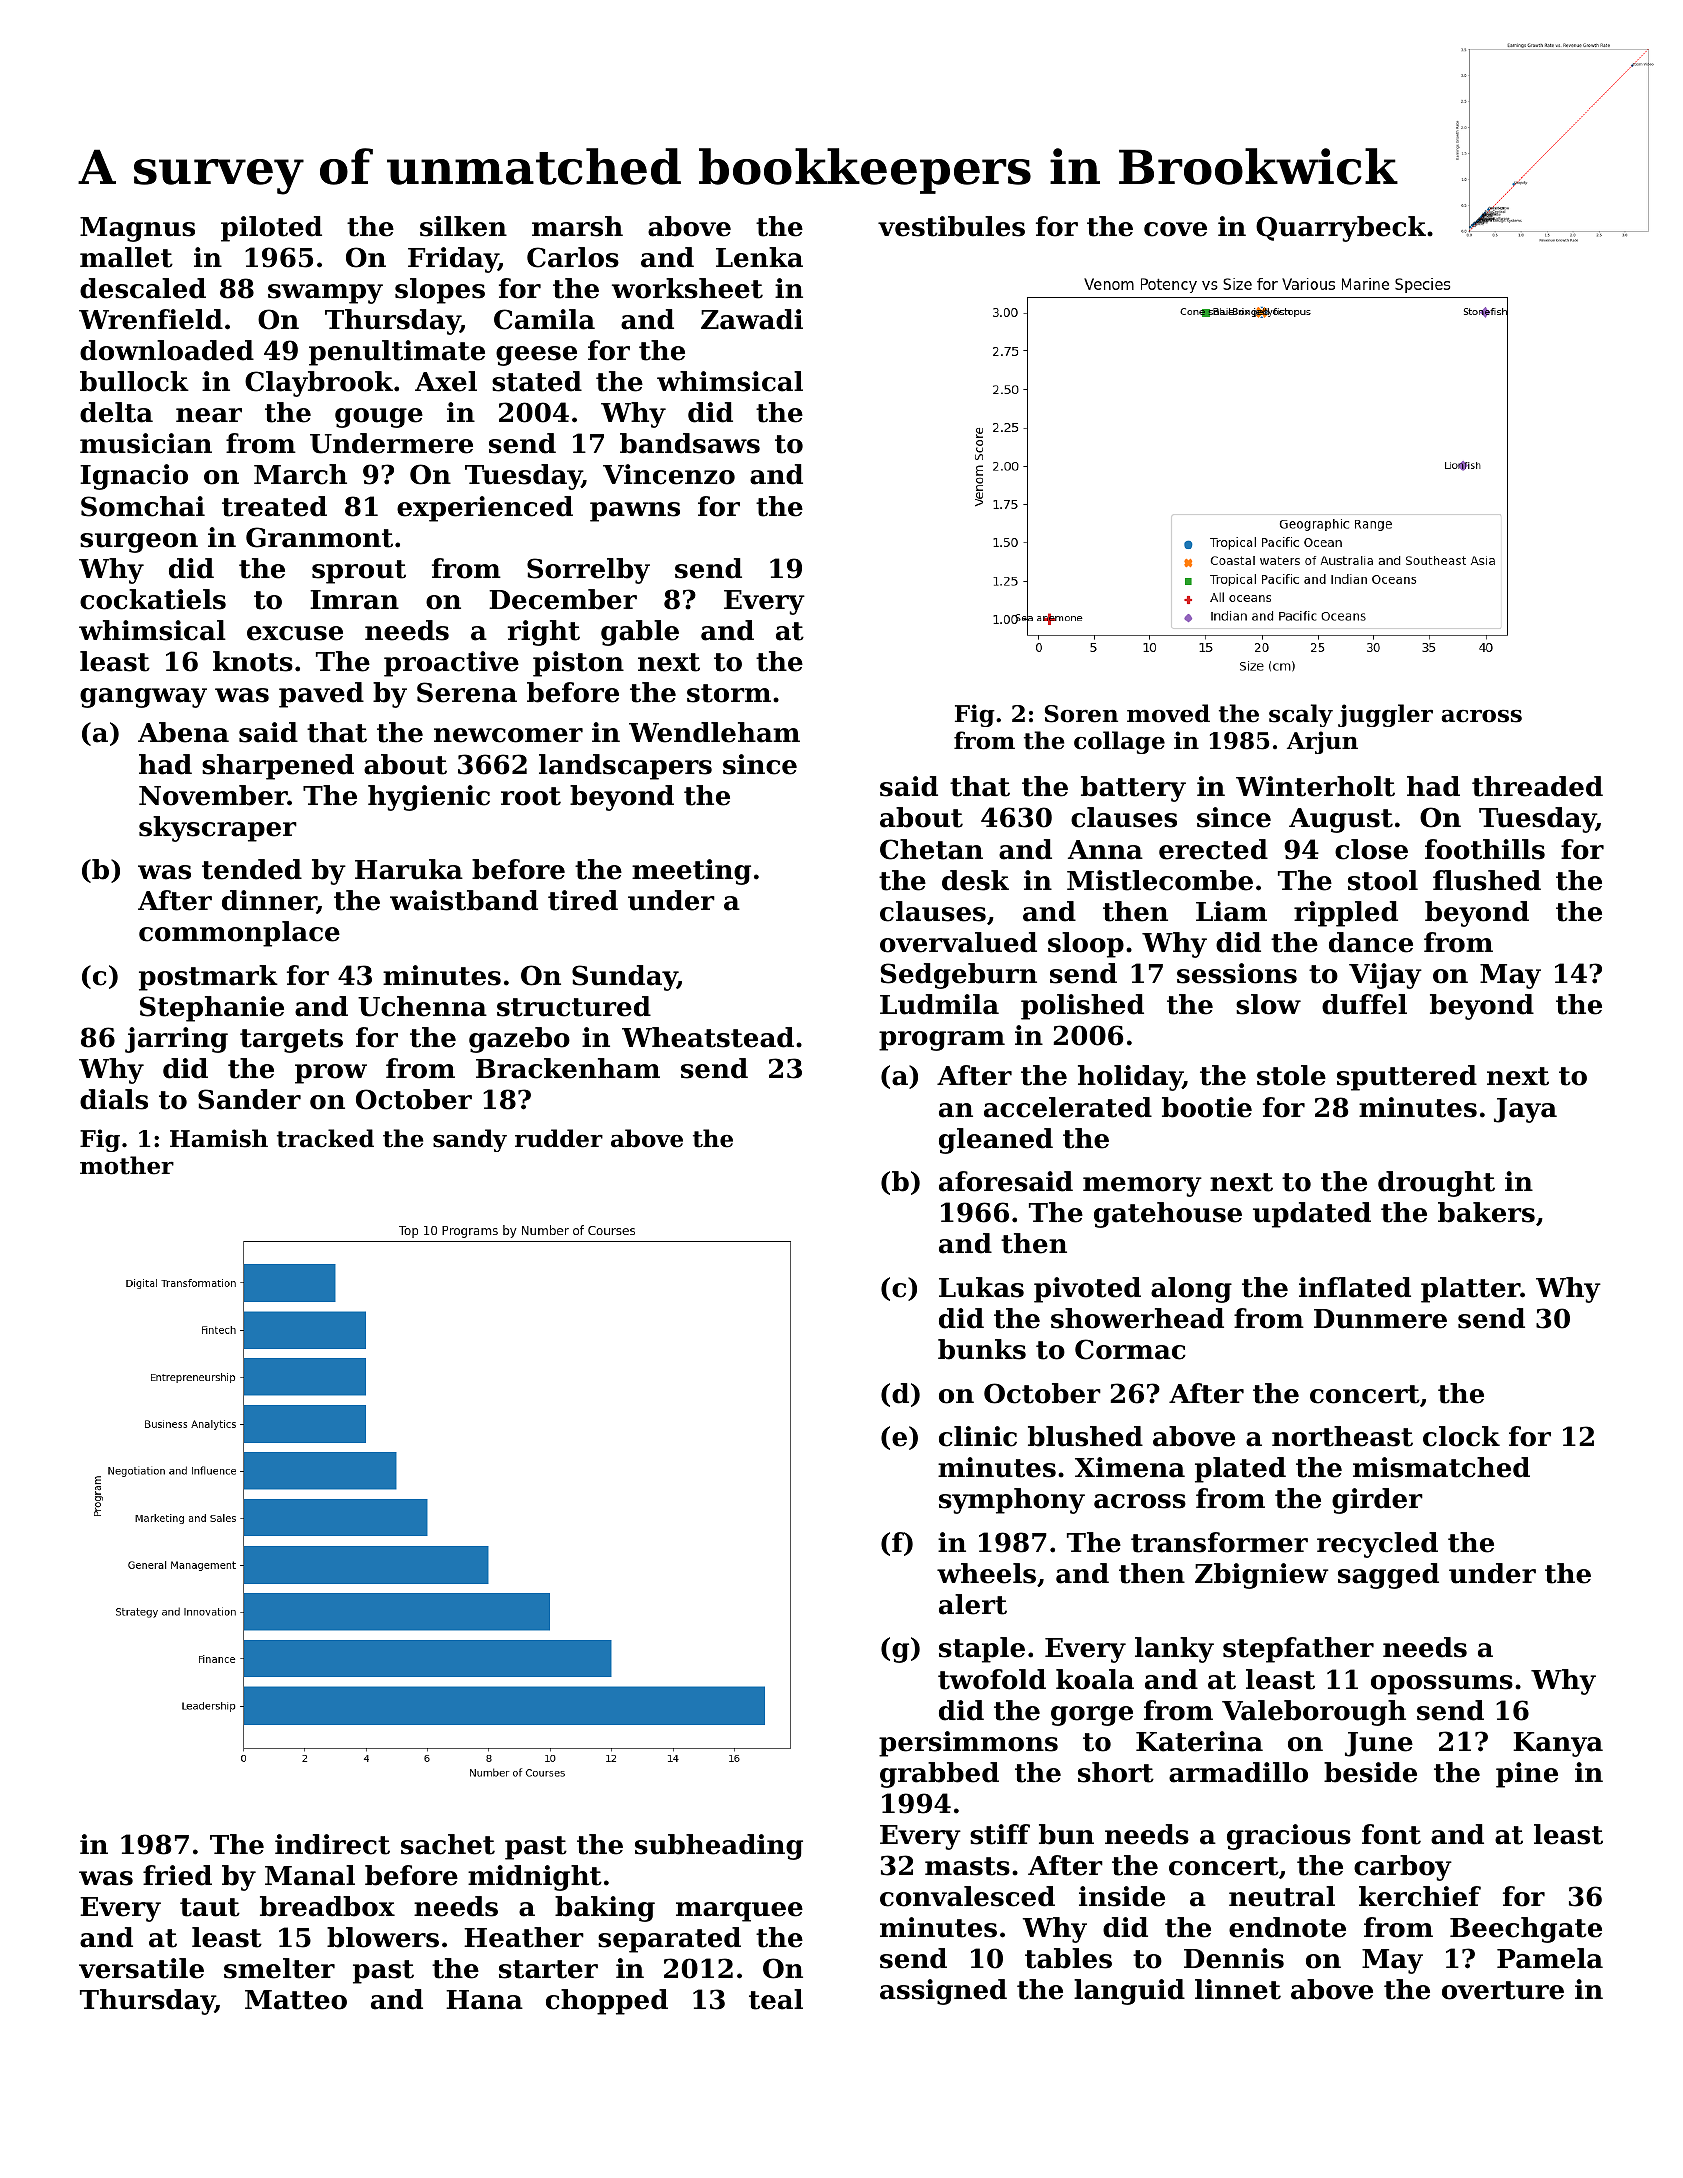 Image resolution: width=1683 pixels, height=2178 pixels. What do you see at coordinates (1341, 229) in the screenshot?
I see `Quarrybeck` at bounding box center [1341, 229].
